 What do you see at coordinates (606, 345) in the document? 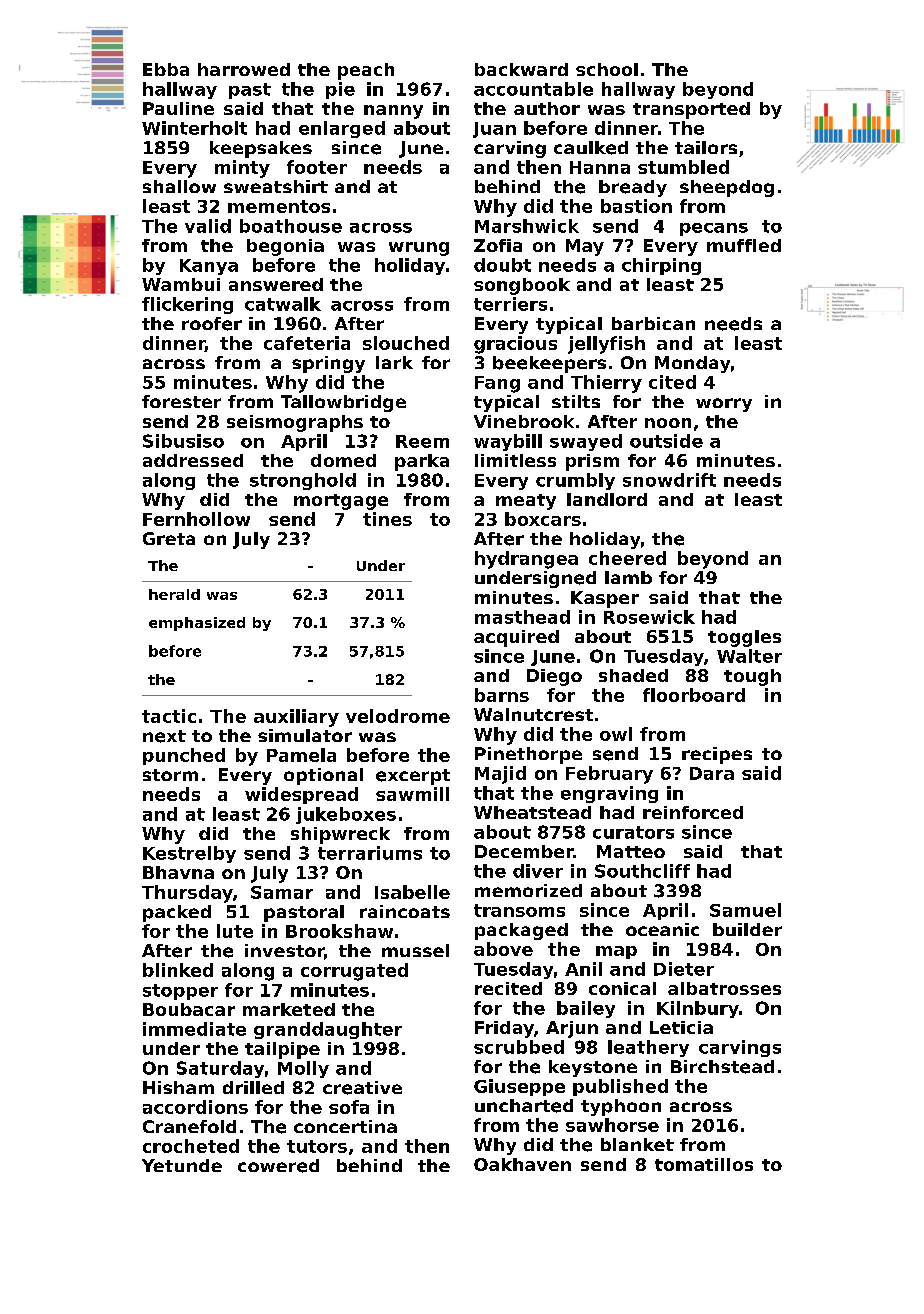
I see `jellyfish` at bounding box center [606, 345].
